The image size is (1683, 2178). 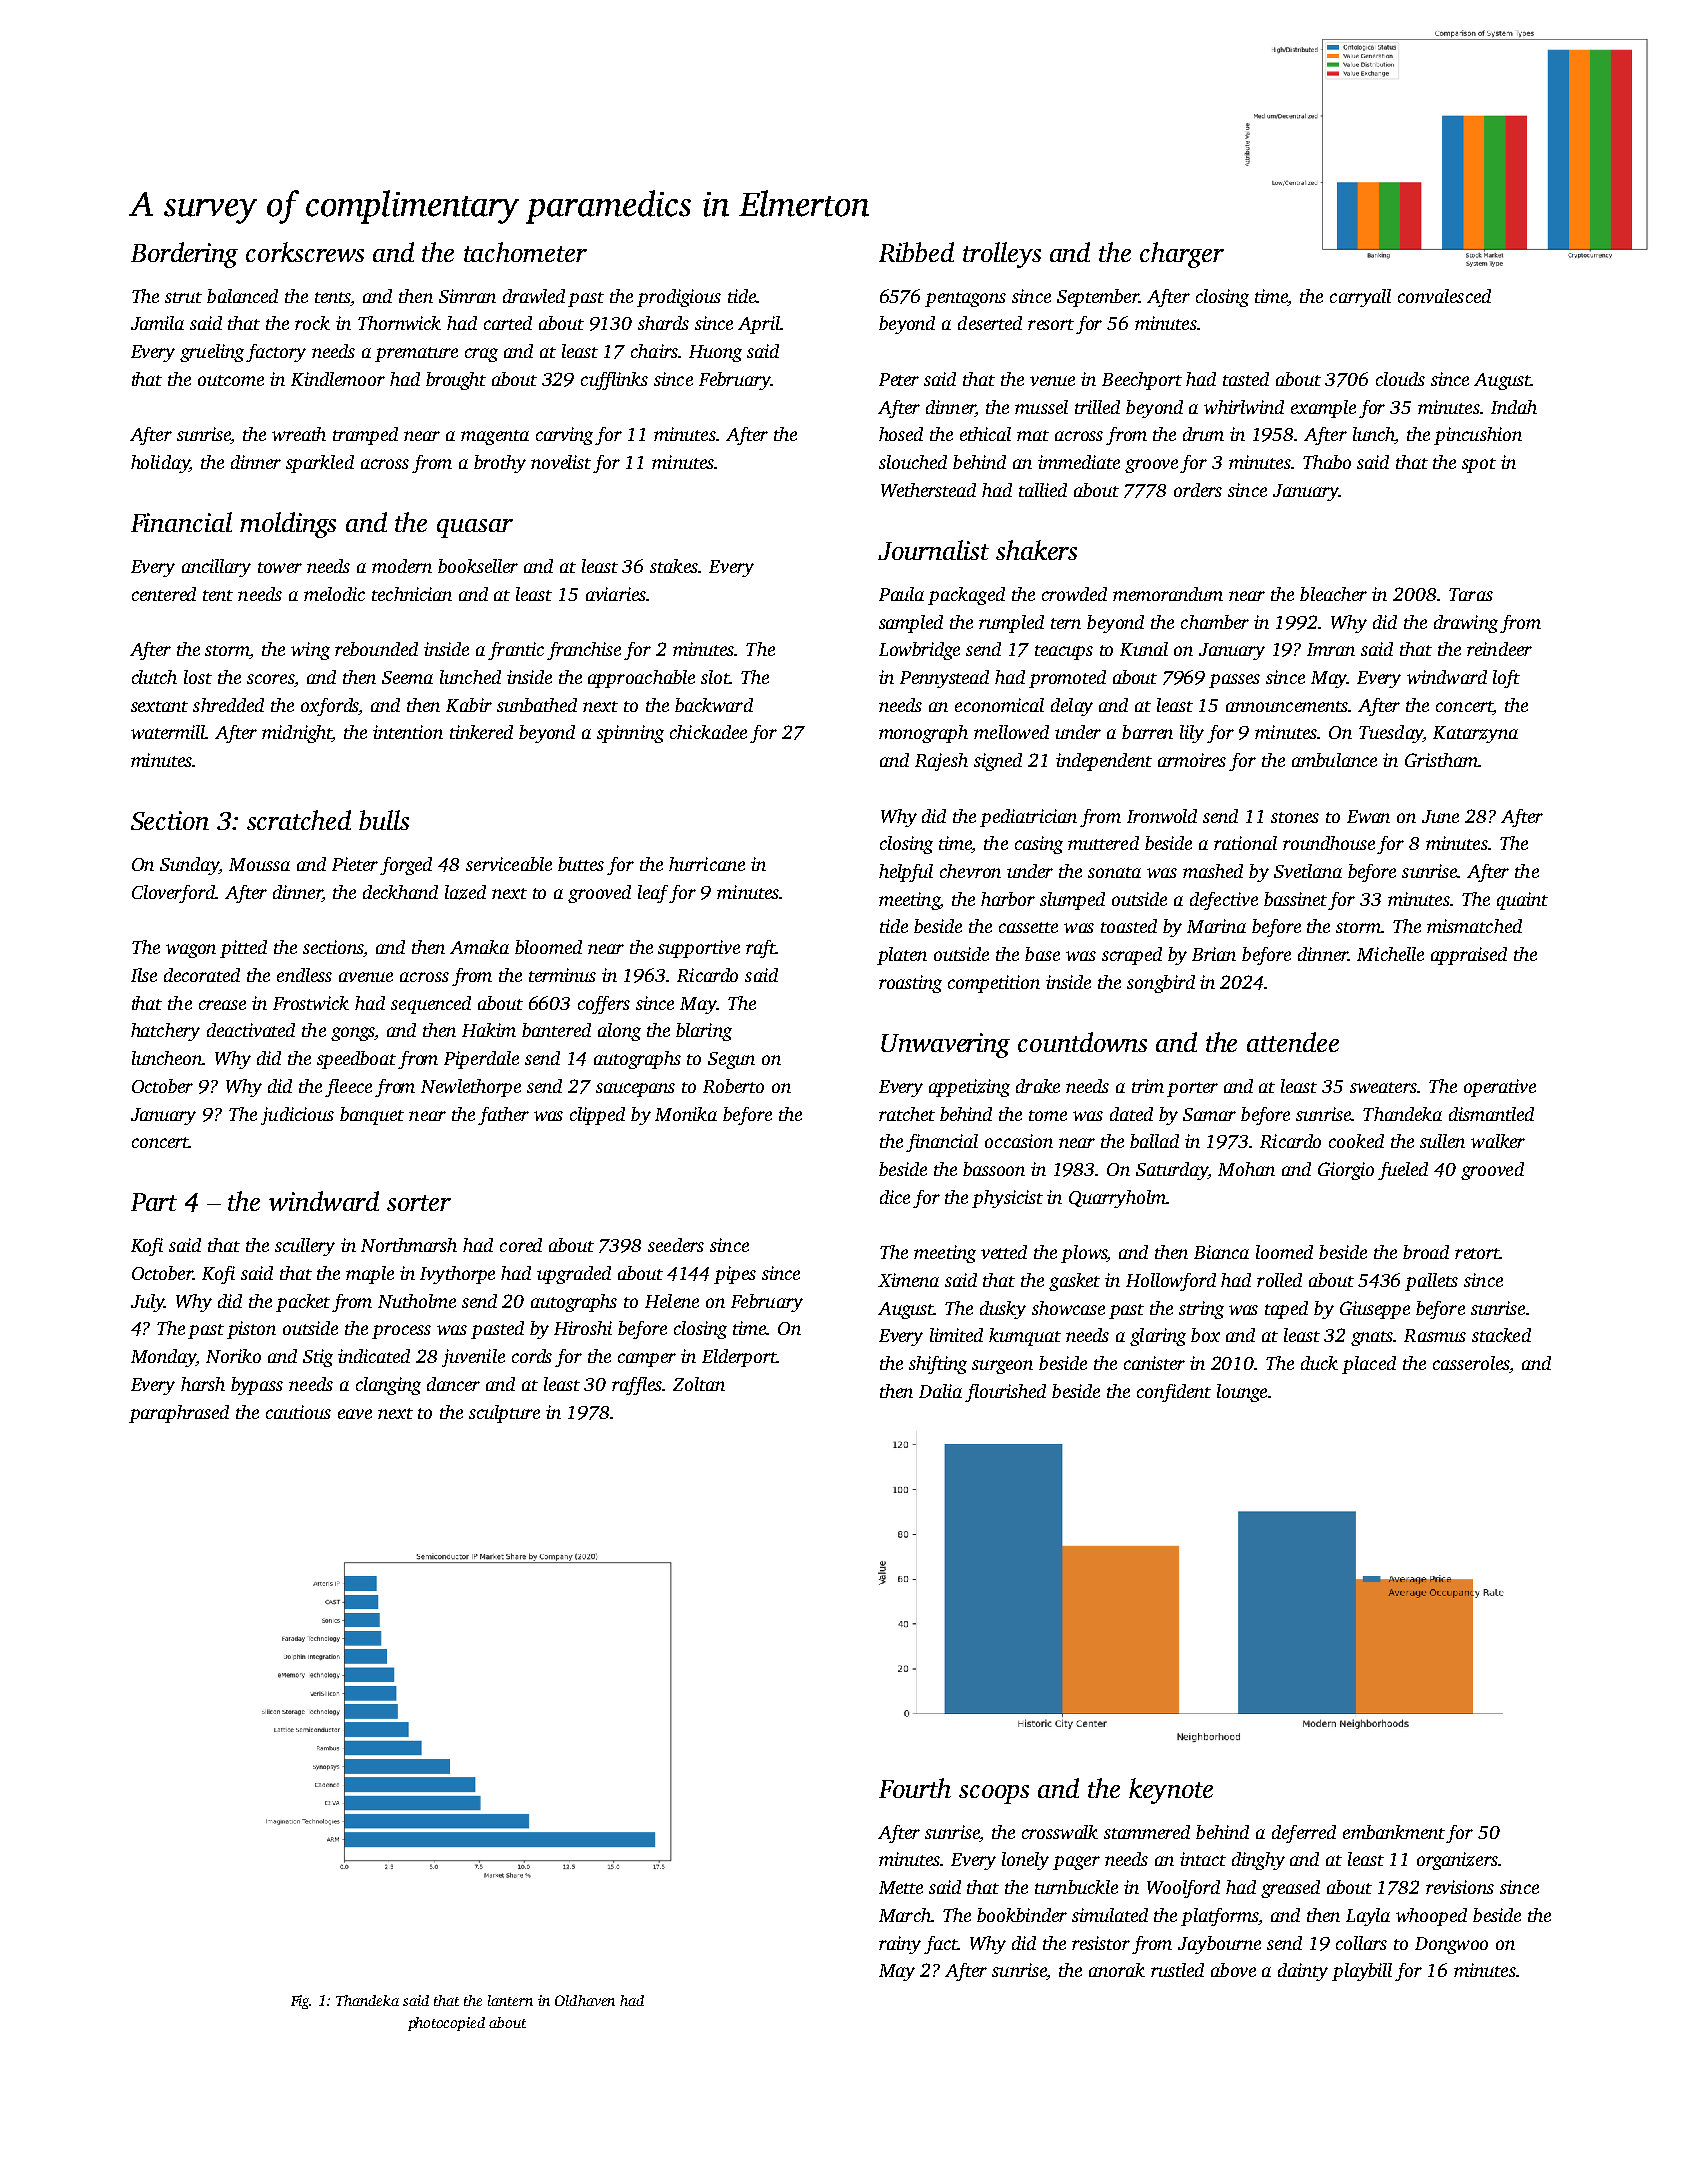 I want to click on photocopied, so click(x=446, y=2024).
